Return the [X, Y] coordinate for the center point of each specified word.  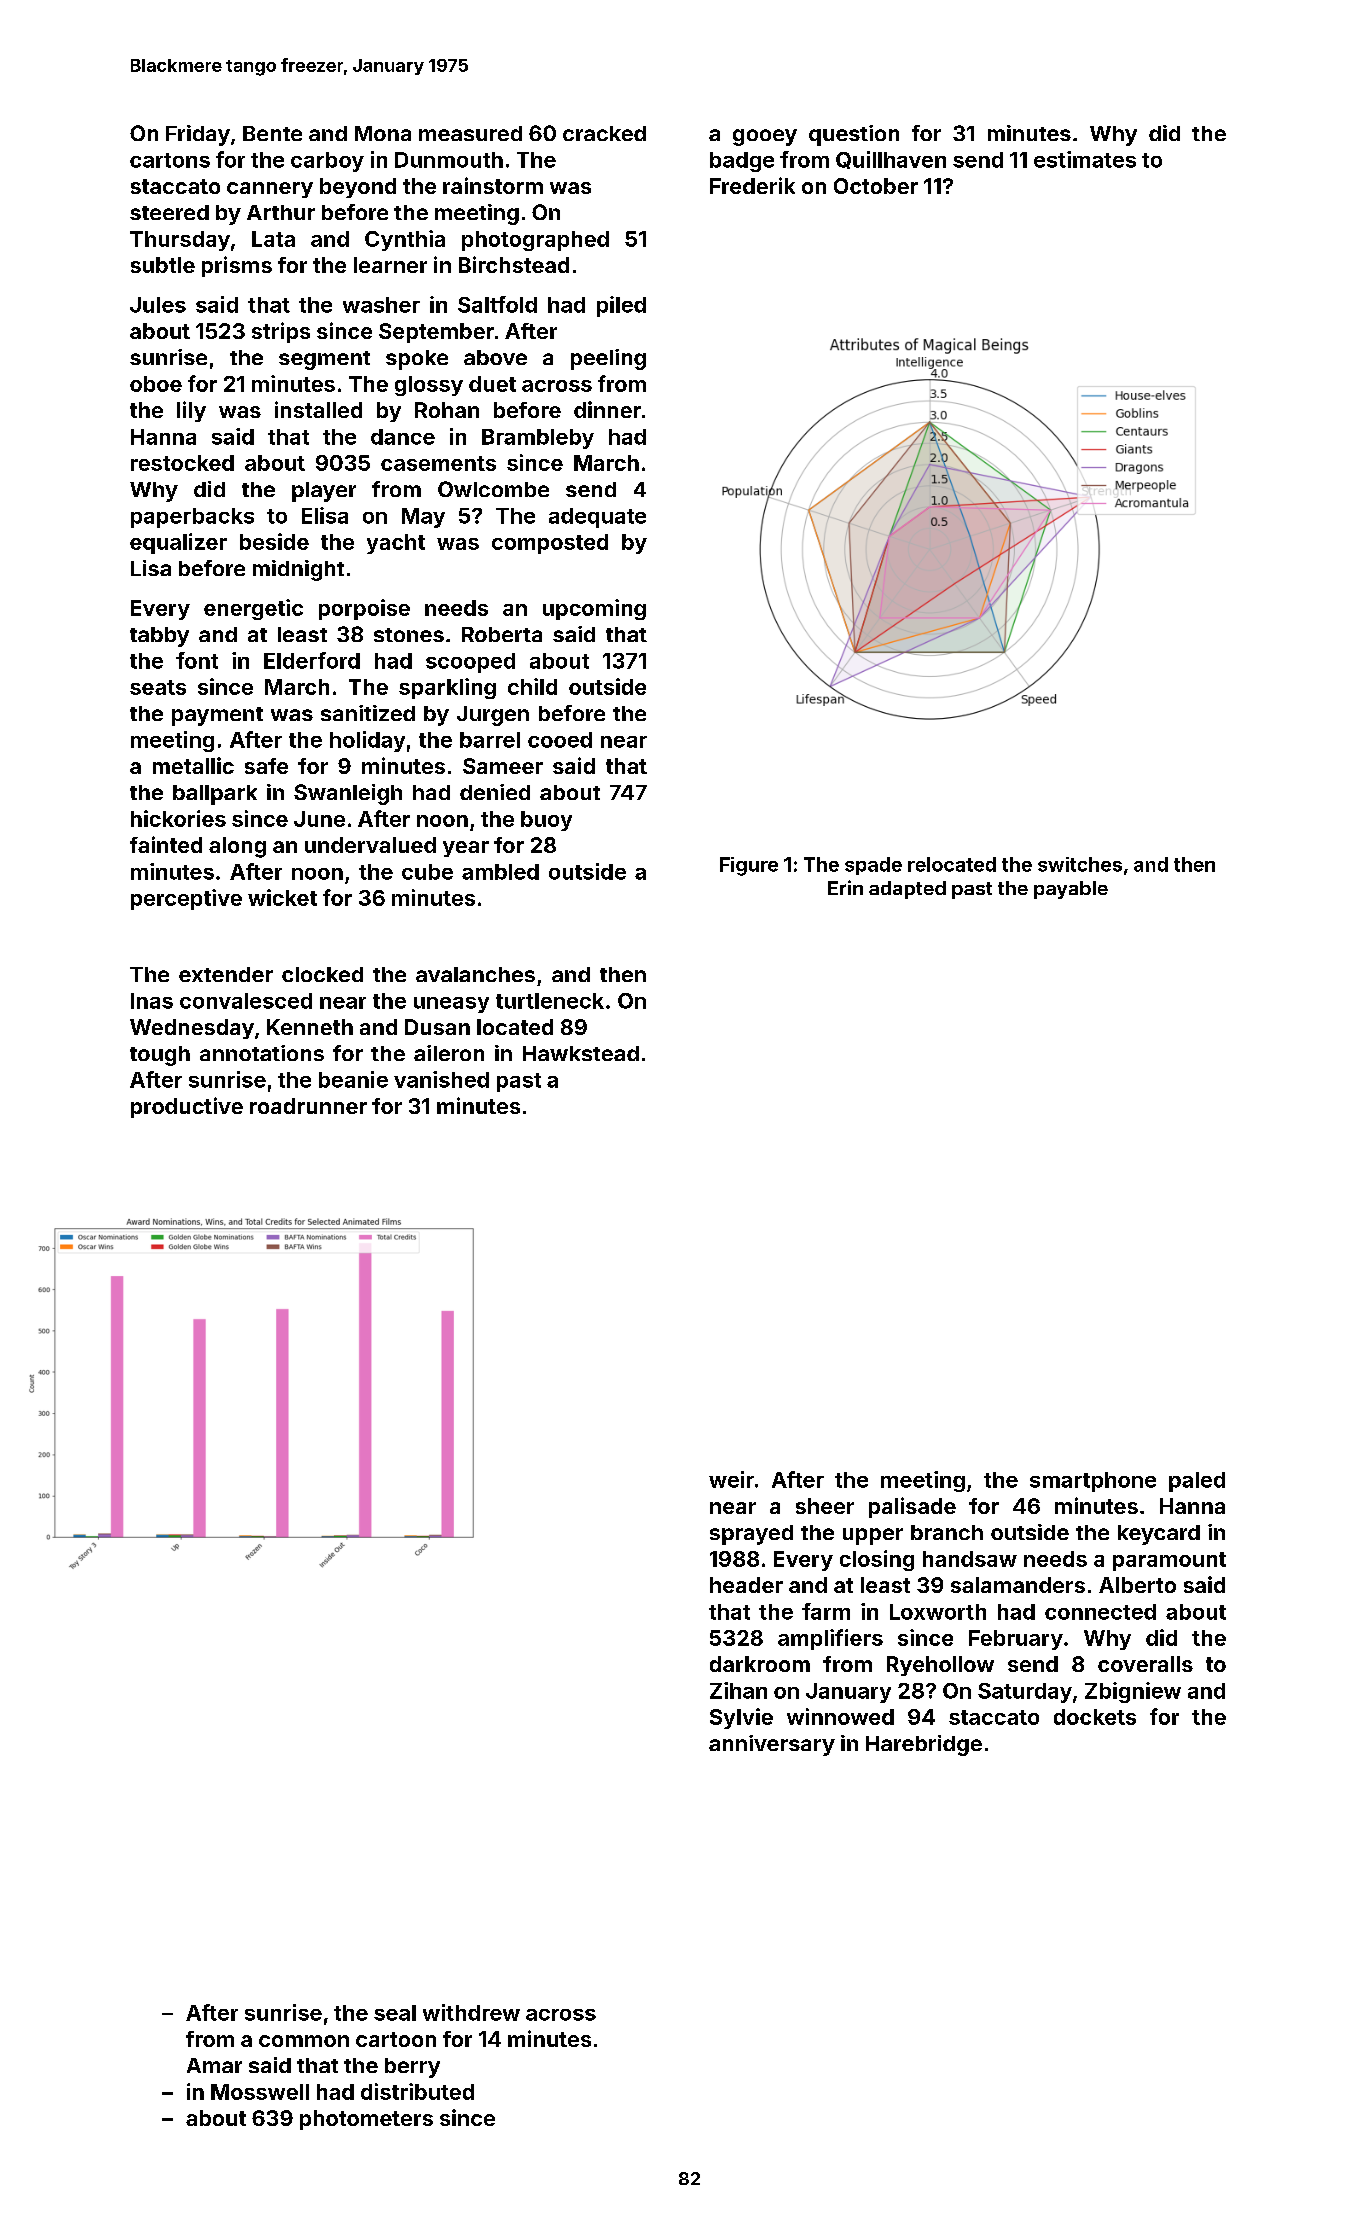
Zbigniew [1133, 1692]
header [746, 1585]
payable [1071, 890]
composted [550, 544]
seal [395, 2013]
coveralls [1145, 1664]
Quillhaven [891, 160]
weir [731, 1479]
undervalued [370, 845]
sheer [825, 1506]
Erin [845, 887]
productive [187, 1107]
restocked [182, 463]
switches [1080, 864]
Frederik [752, 185]
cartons [170, 160]
